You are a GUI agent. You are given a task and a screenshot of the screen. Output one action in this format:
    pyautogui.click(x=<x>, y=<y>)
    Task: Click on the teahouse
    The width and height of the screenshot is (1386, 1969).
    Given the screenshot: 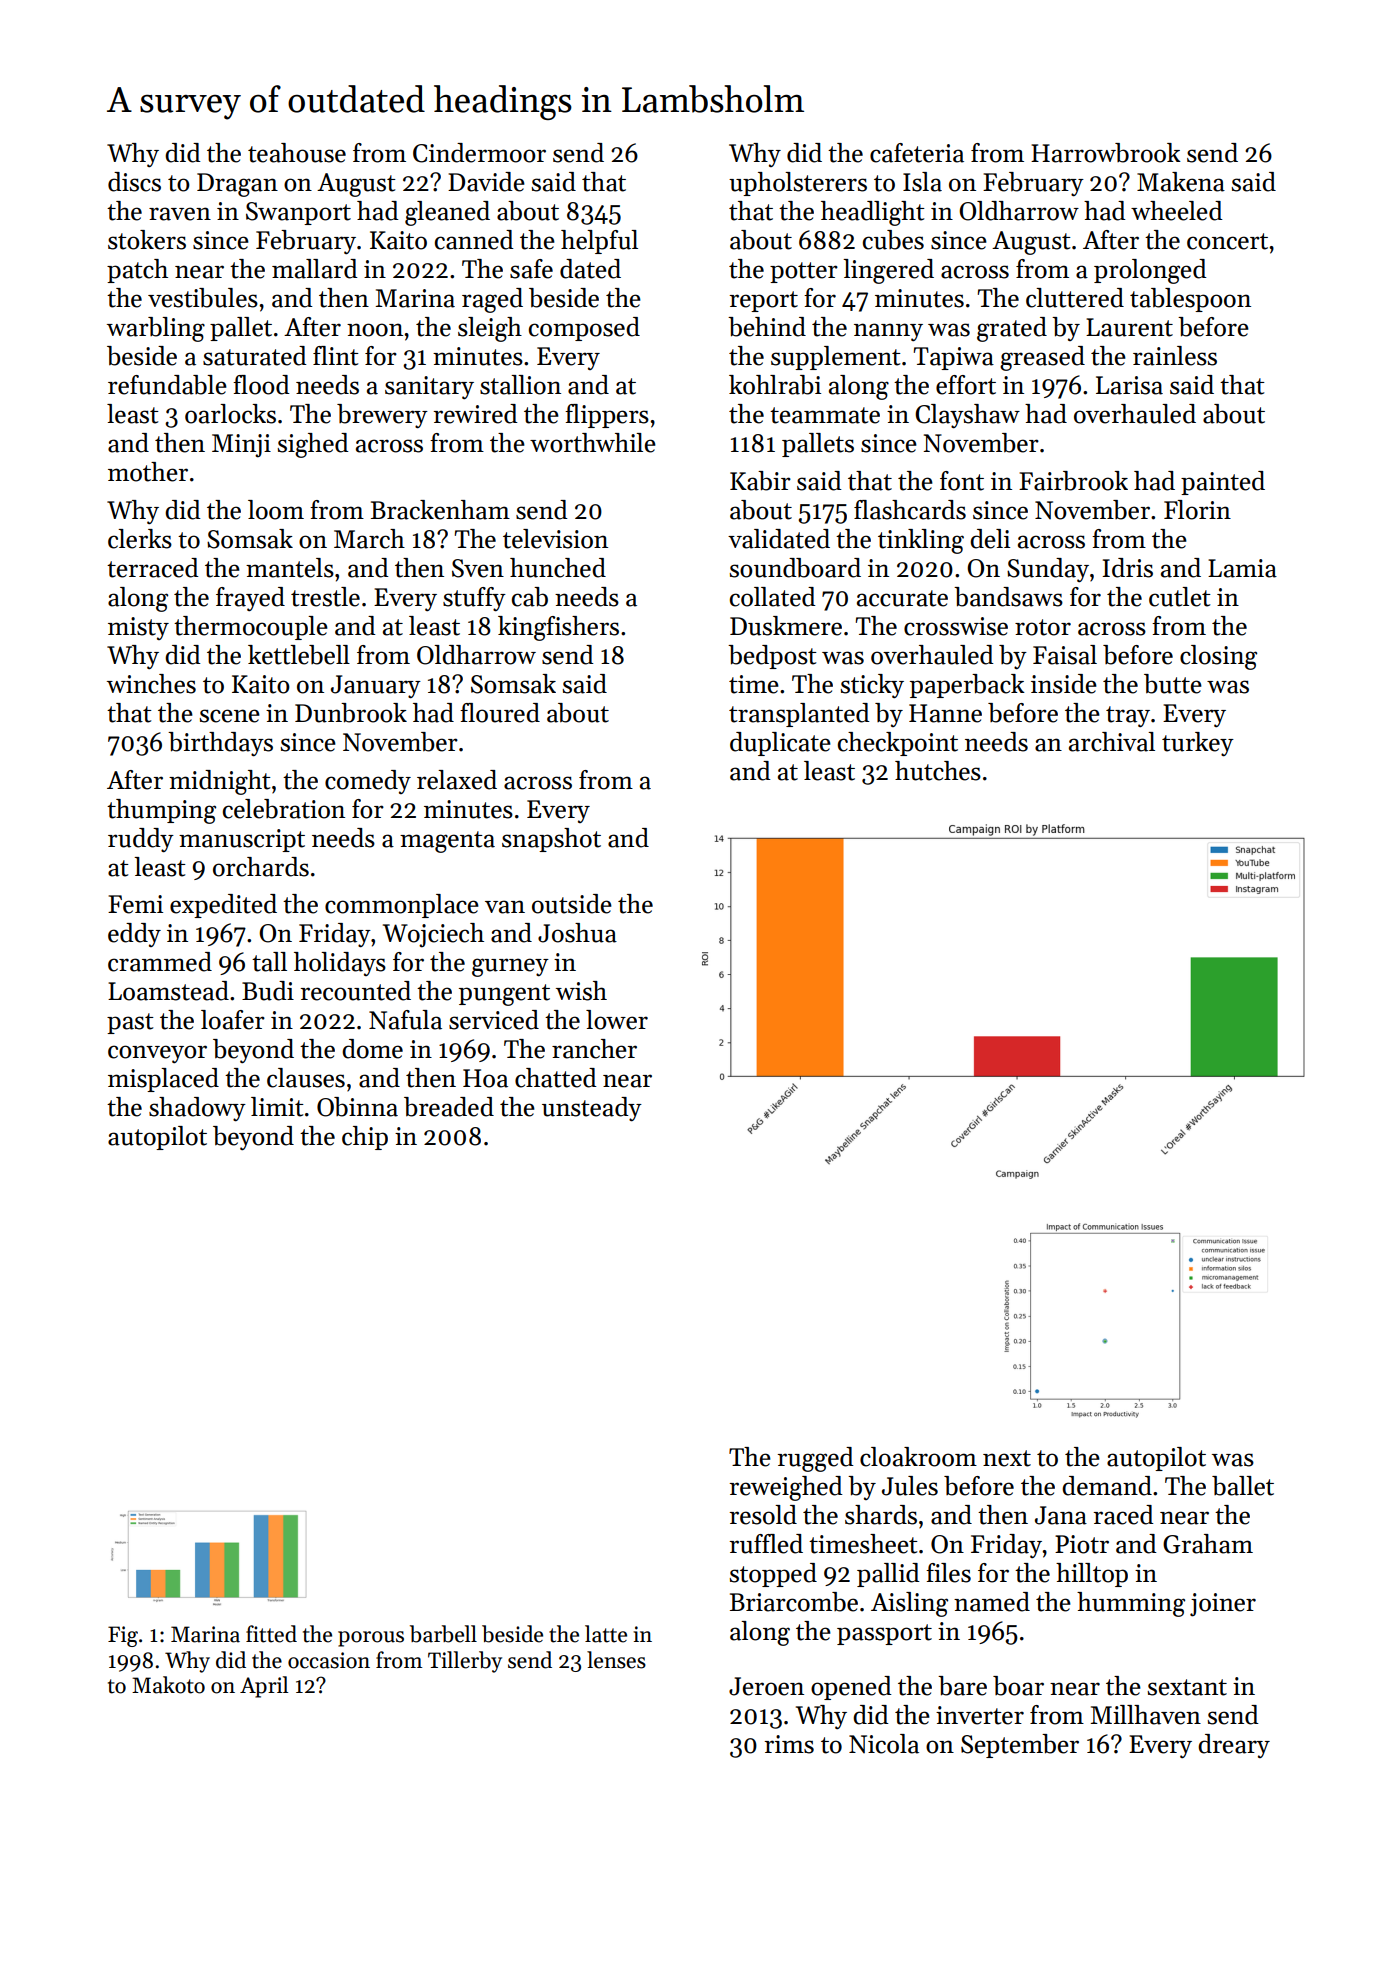 What is the action you would take?
    pyautogui.click(x=297, y=153)
